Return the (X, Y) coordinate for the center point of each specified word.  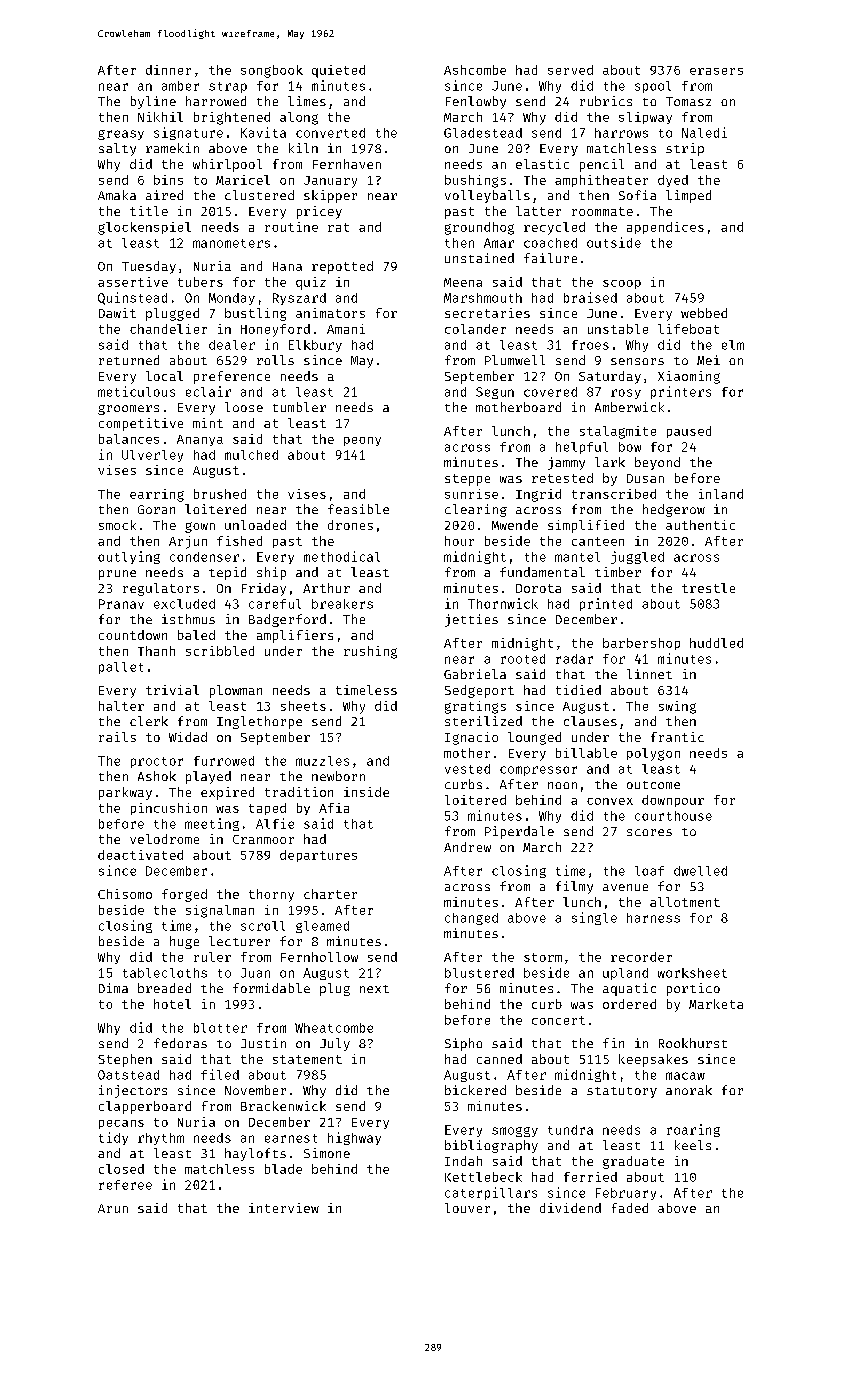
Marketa (716, 1004)
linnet (649, 674)
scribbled (220, 651)
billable (586, 753)
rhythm (161, 1139)
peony (362, 441)
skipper (330, 196)
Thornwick (503, 603)
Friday (264, 589)
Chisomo (125, 894)
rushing (370, 652)
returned (129, 360)
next (374, 989)
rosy (626, 394)
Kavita (263, 132)
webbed (704, 313)
